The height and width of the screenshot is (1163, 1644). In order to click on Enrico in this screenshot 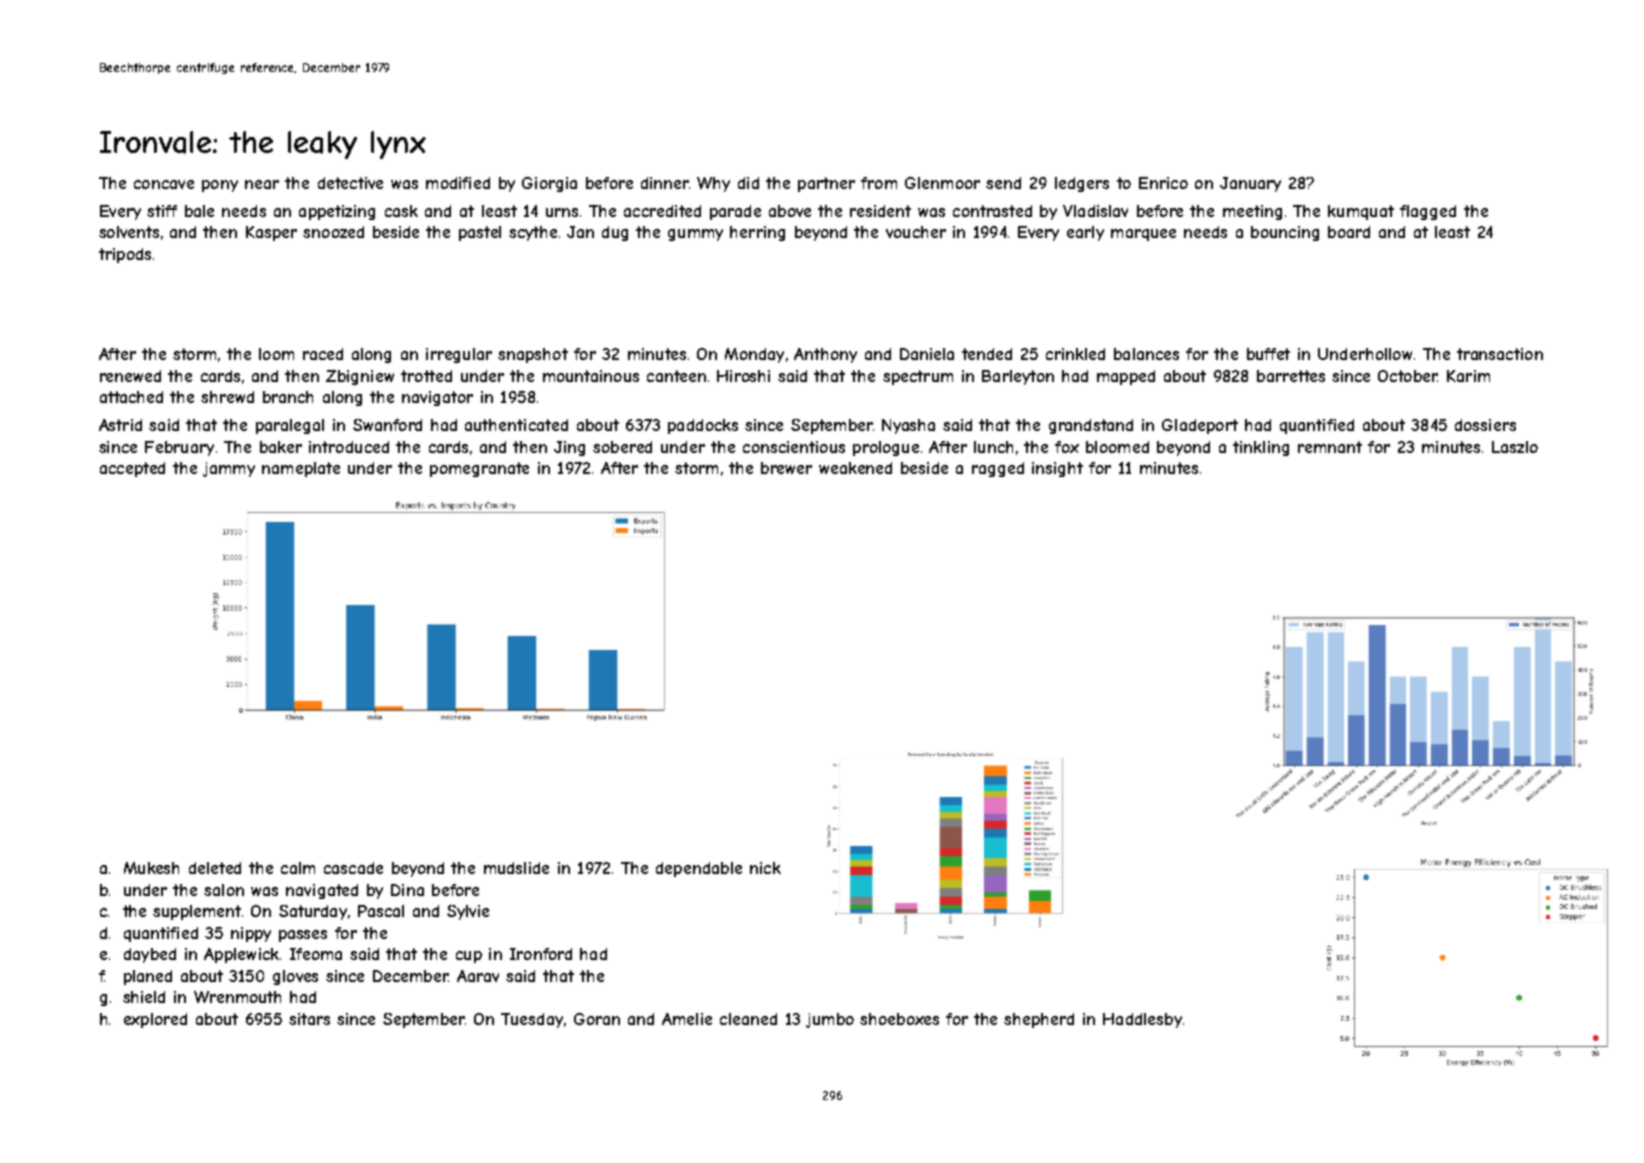, I will do `click(1163, 183)`.
